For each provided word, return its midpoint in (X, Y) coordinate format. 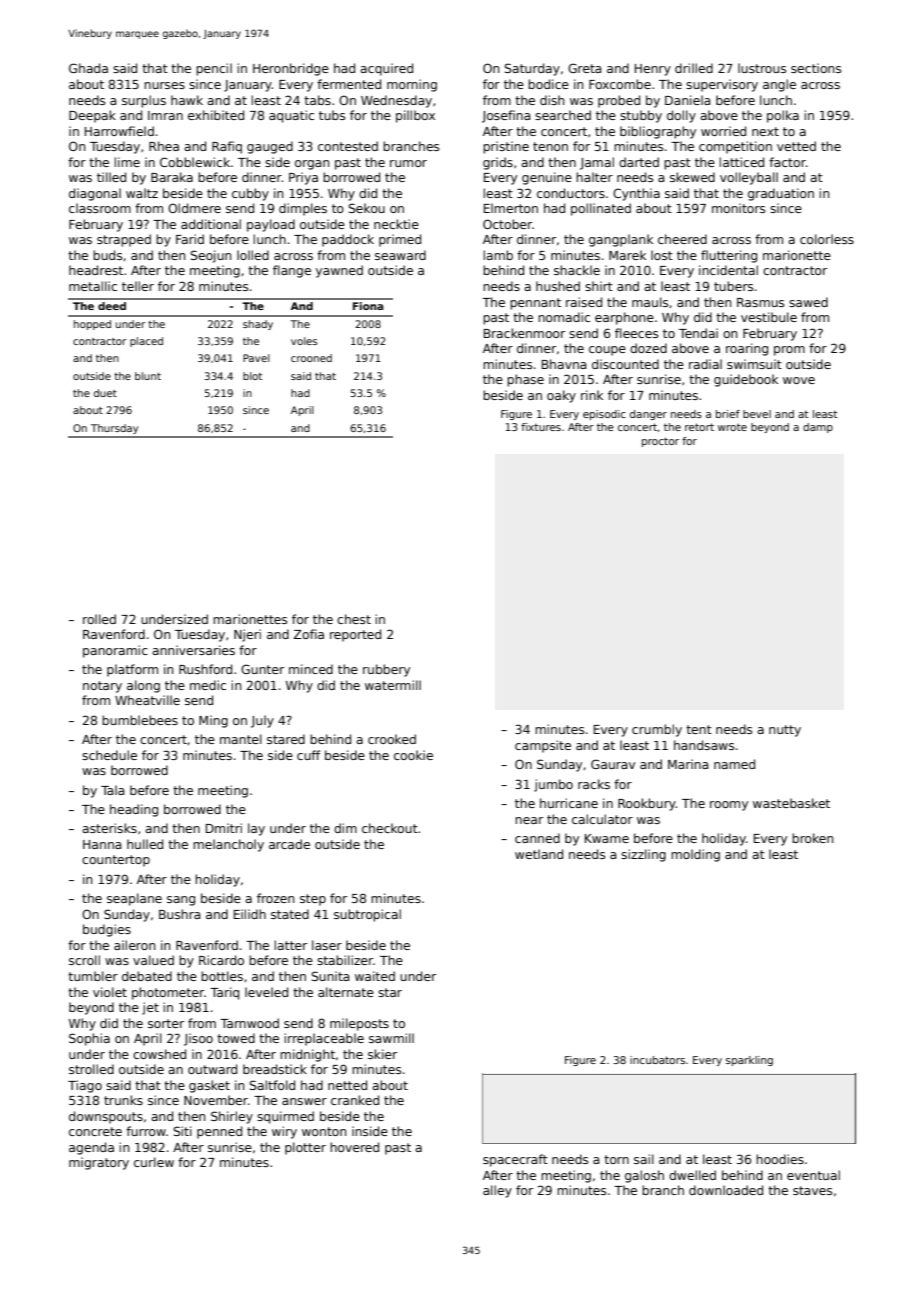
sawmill (391, 1038)
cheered (682, 239)
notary (102, 687)
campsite (543, 746)
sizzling (643, 855)
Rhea (164, 146)
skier (382, 1054)
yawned (339, 271)
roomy (729, 806)
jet (150, 1008)
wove (799, 380)
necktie (396, 224)
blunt (148, 376)
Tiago (85, 1086)
